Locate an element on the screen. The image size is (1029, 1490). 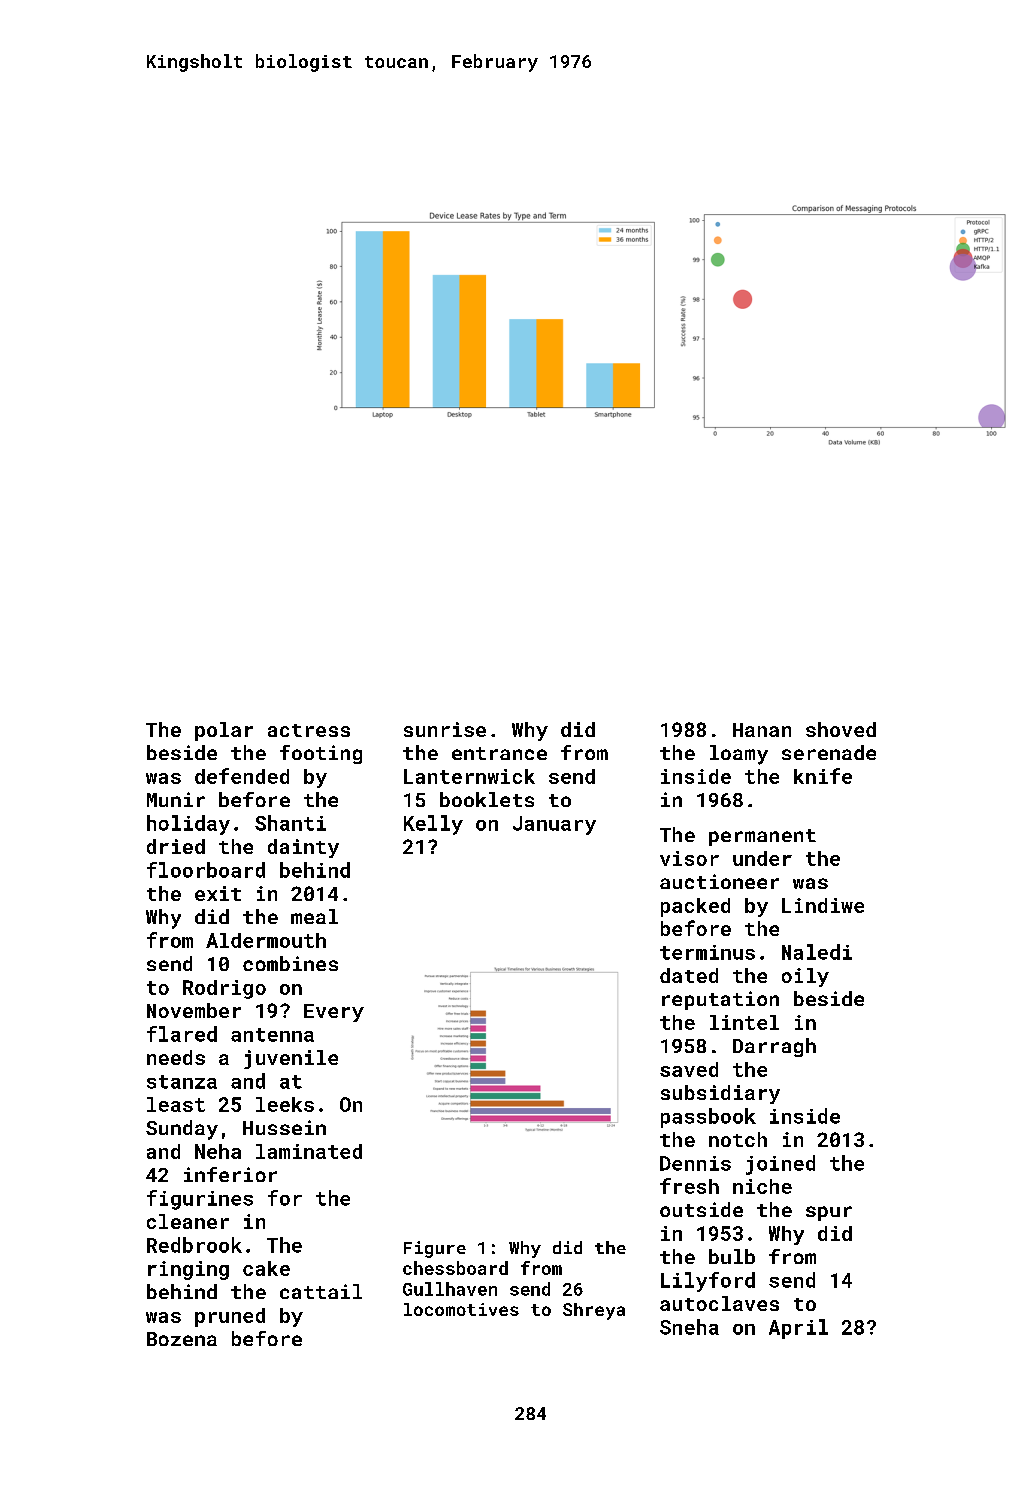
cattail is located at coordinates (321, 1291).
